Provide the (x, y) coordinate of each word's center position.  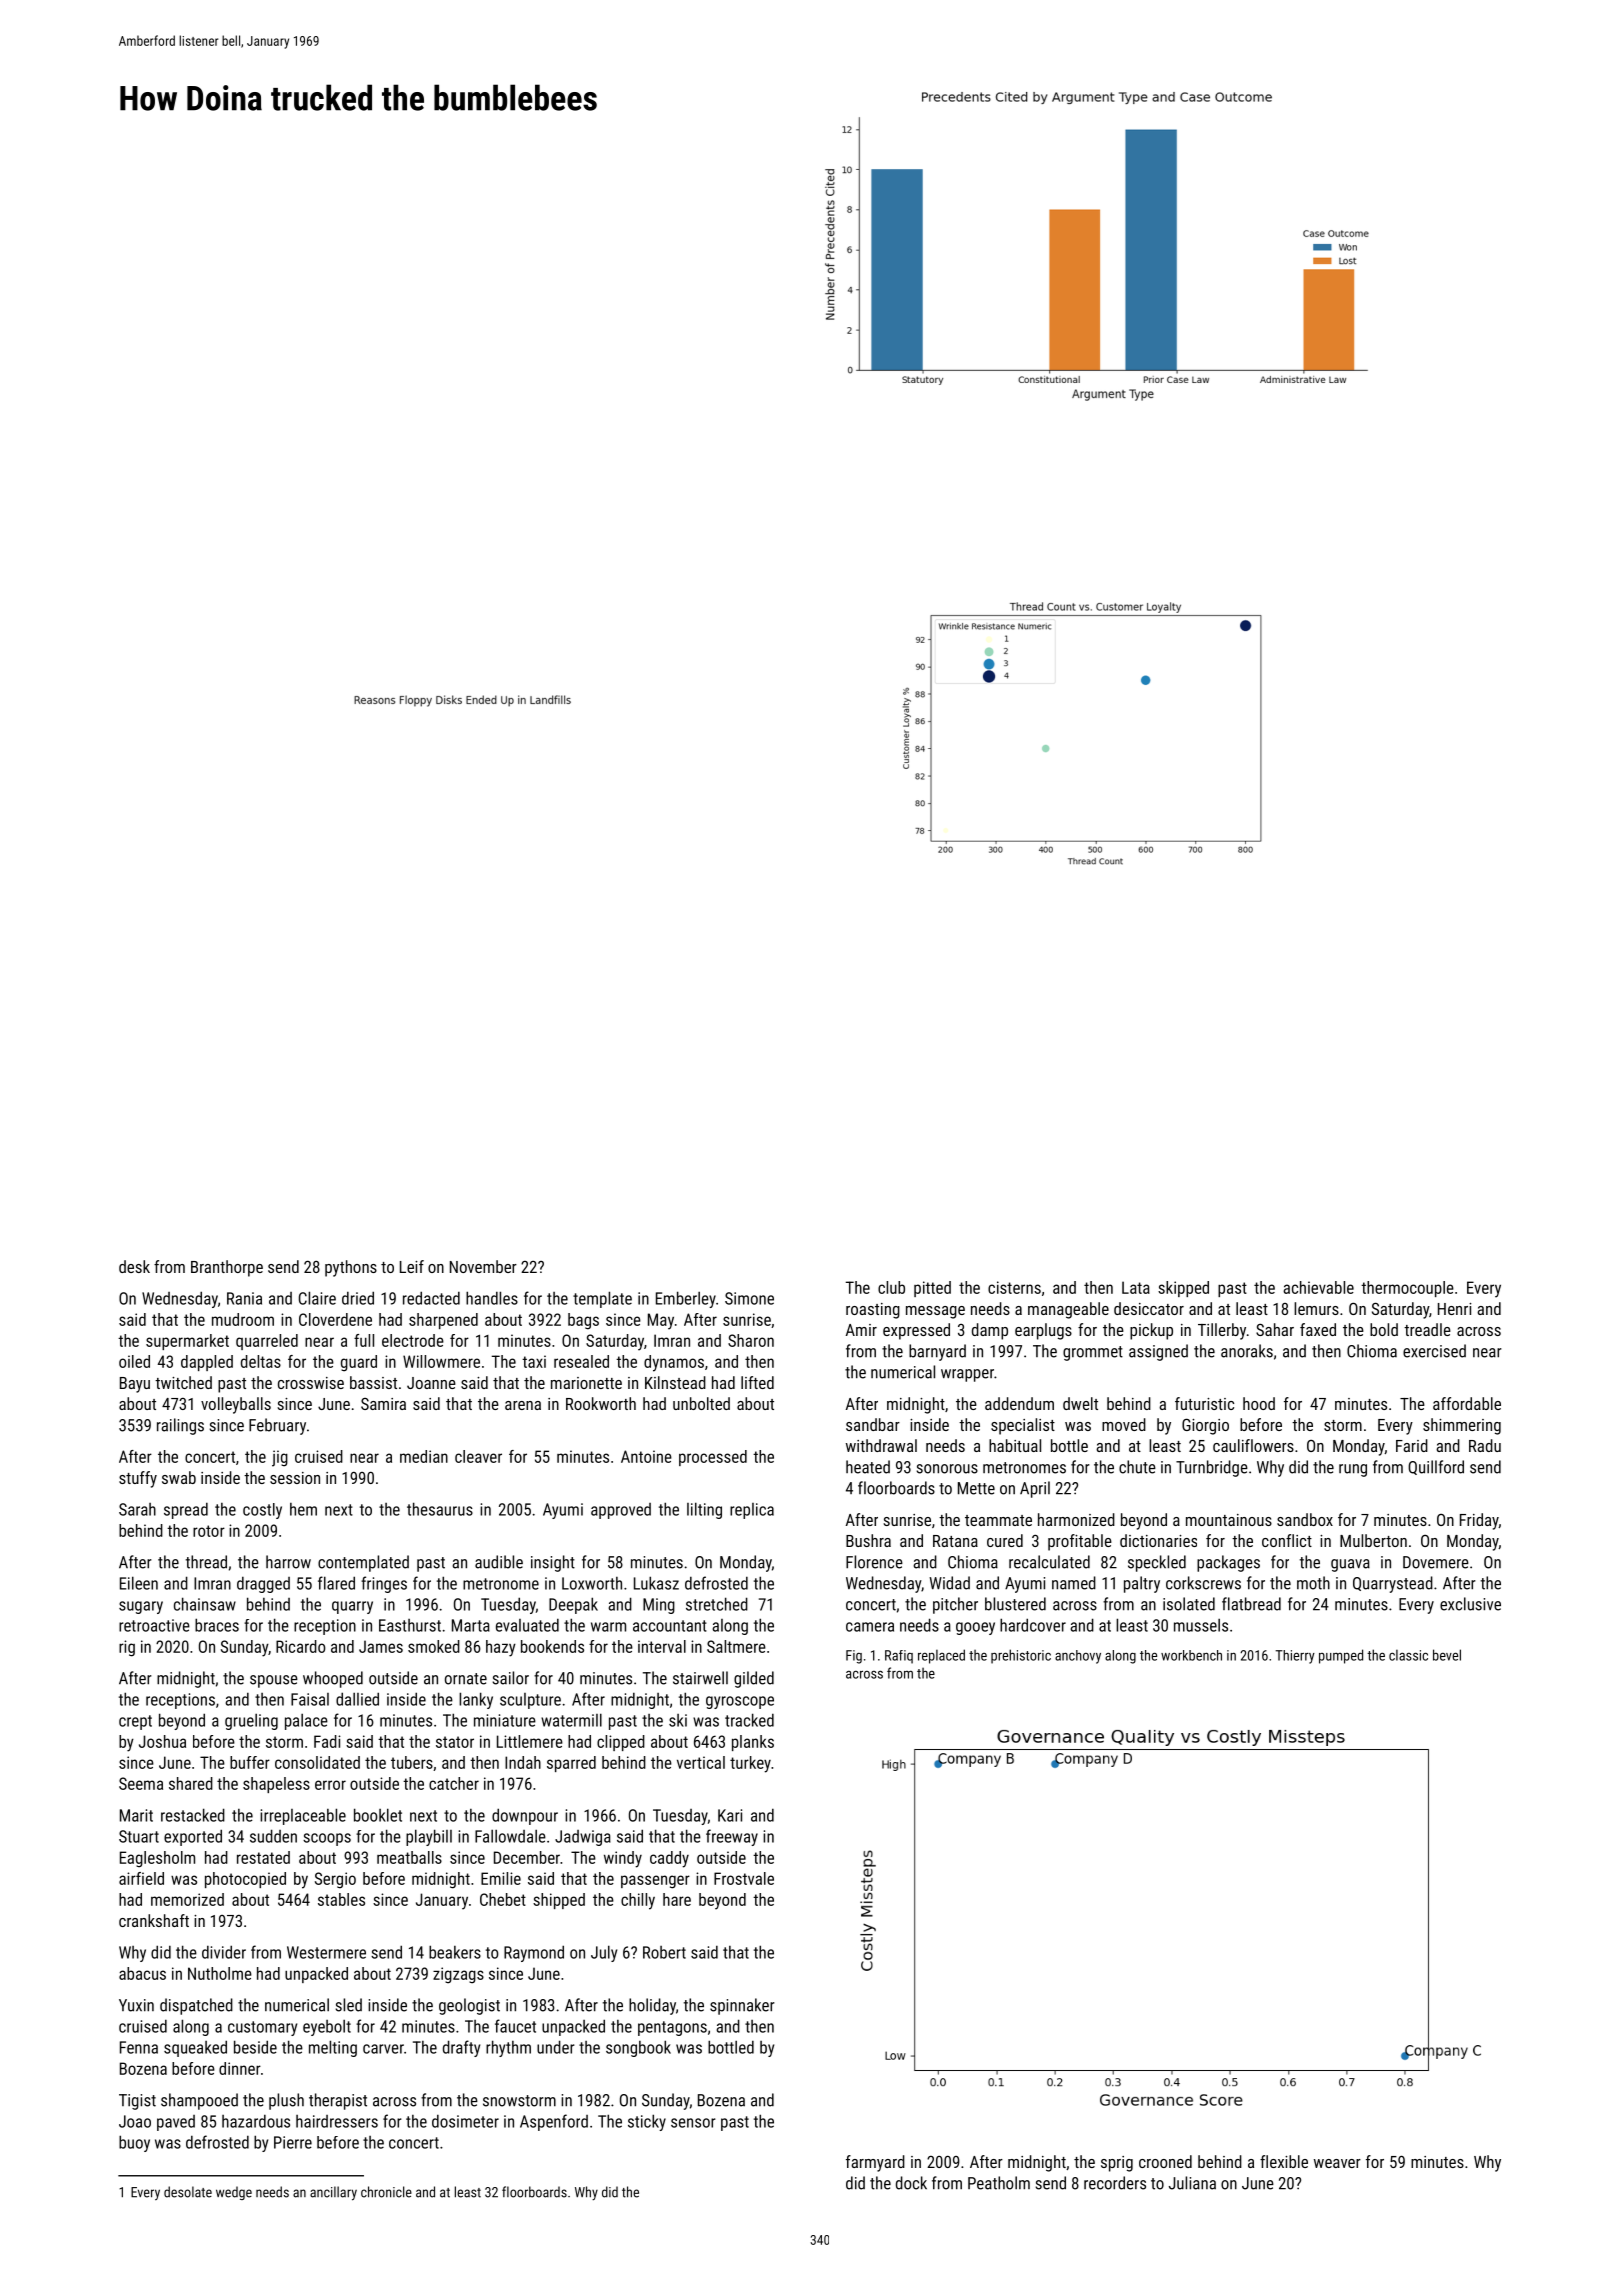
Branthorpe (227, 1268)
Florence (874, 1562)
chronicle (386, 2192)
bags (583, 1321)
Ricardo (301, 1646)
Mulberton (1373, 1540)
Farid (1412, 1445)
